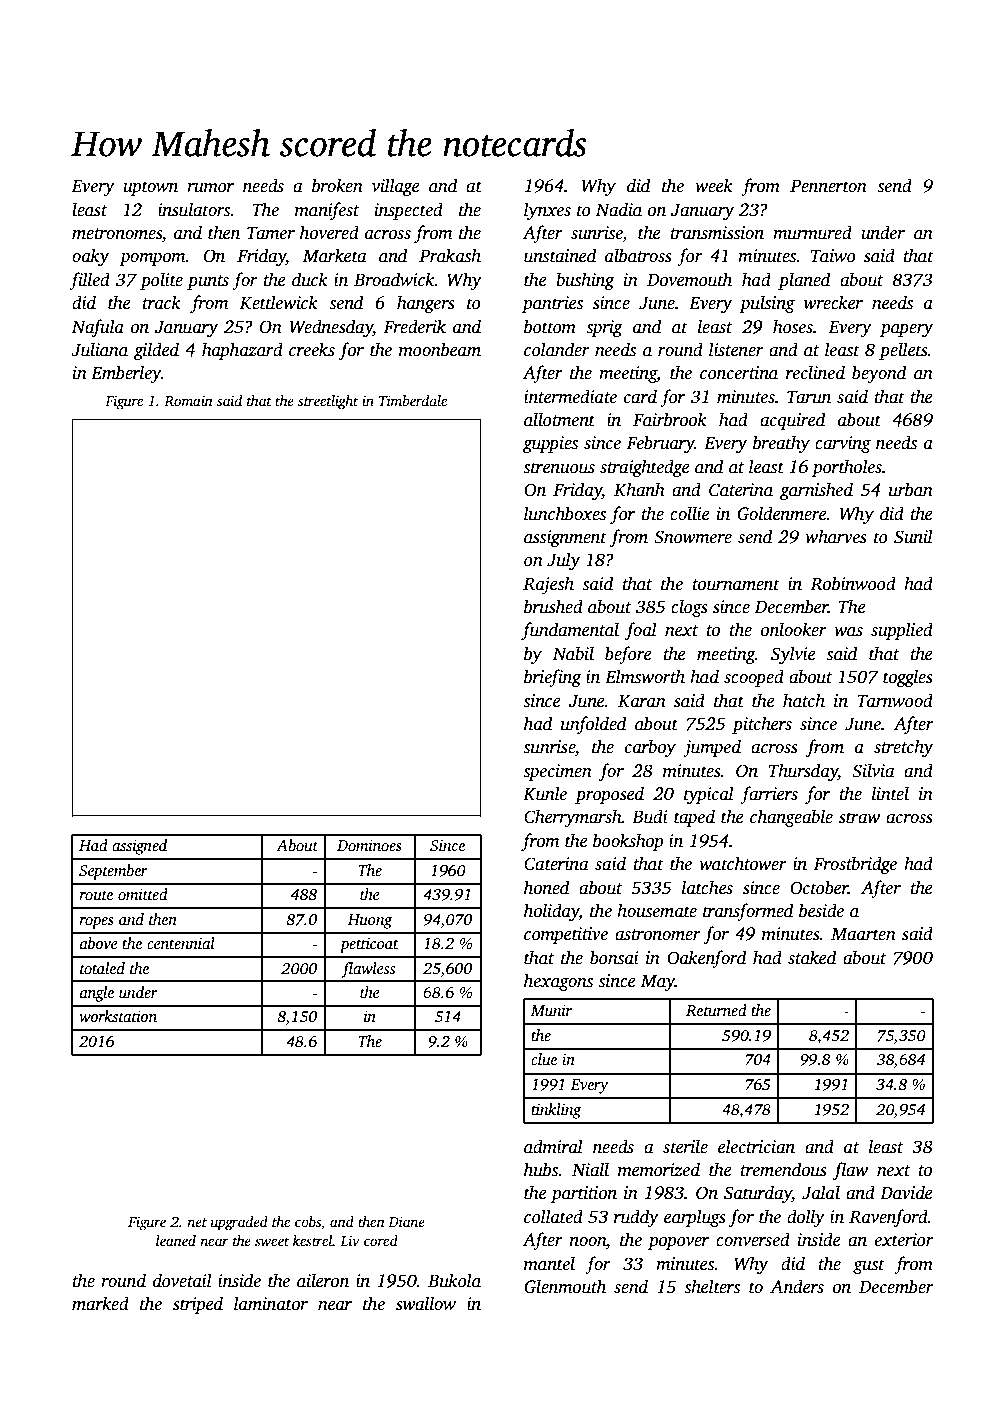  What do you see at coordinates (117, 234) in the screenshot?
I see `metronomes` at bounding box center [117, 234].
